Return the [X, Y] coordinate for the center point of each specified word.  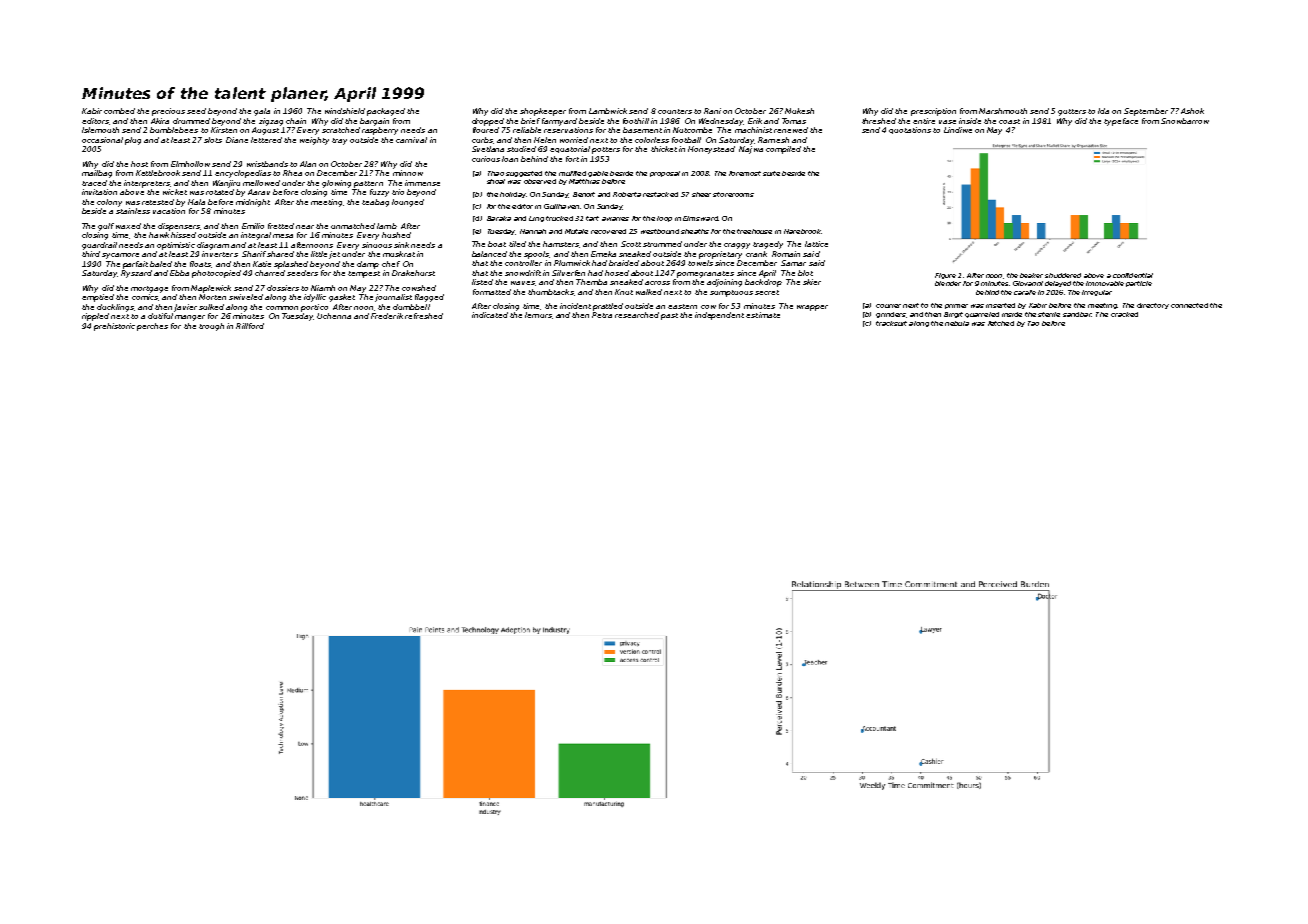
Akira [160, 121]
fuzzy [379, 193]
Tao [1033, 323]
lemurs [538, 315]
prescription [933, 112]
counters [675, 111]
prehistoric [114, 327]
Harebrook [802, 231]
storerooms [733, 194]
